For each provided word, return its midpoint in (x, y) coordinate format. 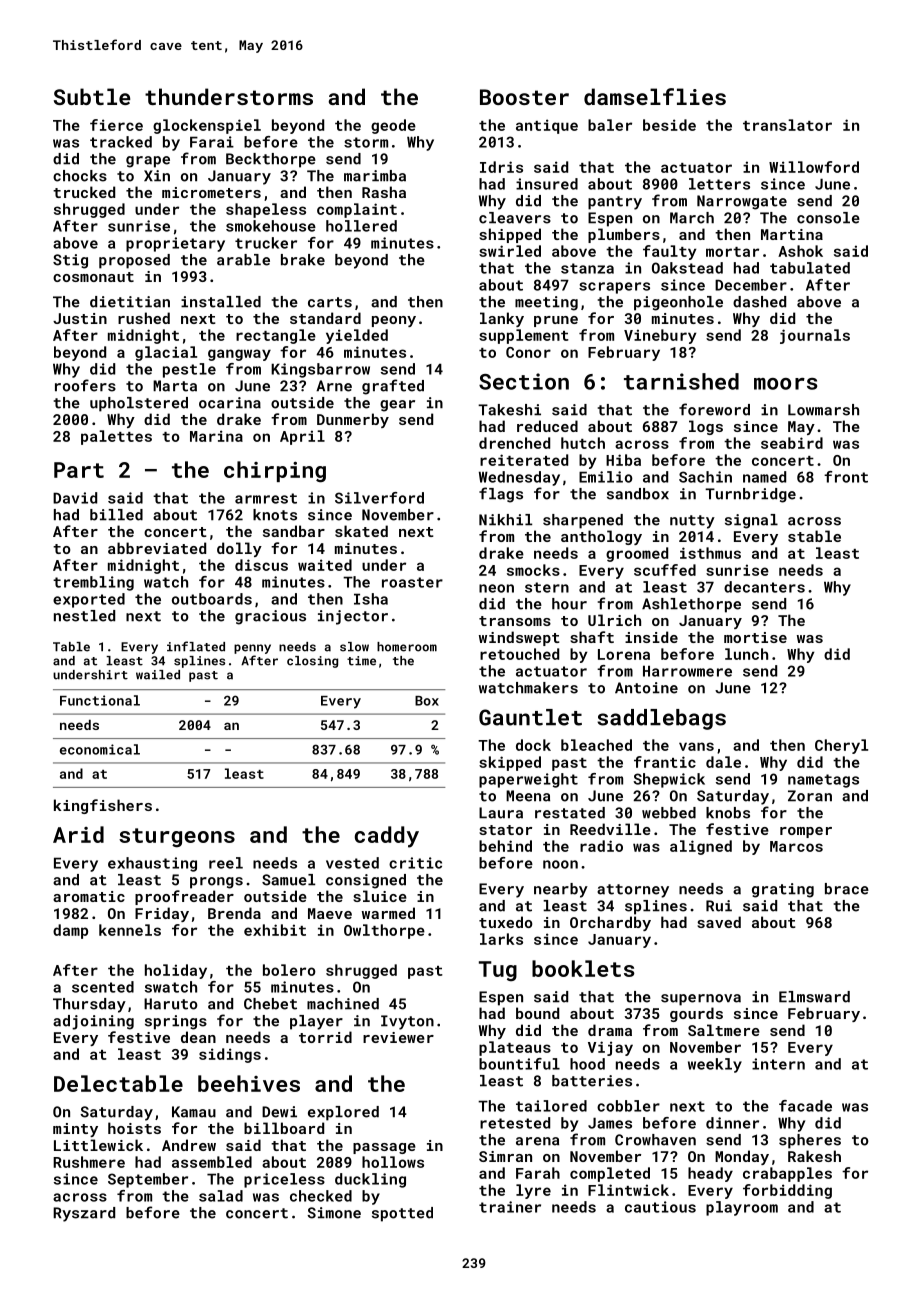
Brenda (234, 913)
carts (330, 302)
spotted (402, 1214)
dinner (732, 1123)
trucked (84, 192)
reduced (547, 426)
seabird (792, 443)
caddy (387, 837)
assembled (212, 1162)
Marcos (796, 846)
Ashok (800, 251)
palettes (116, 437)
